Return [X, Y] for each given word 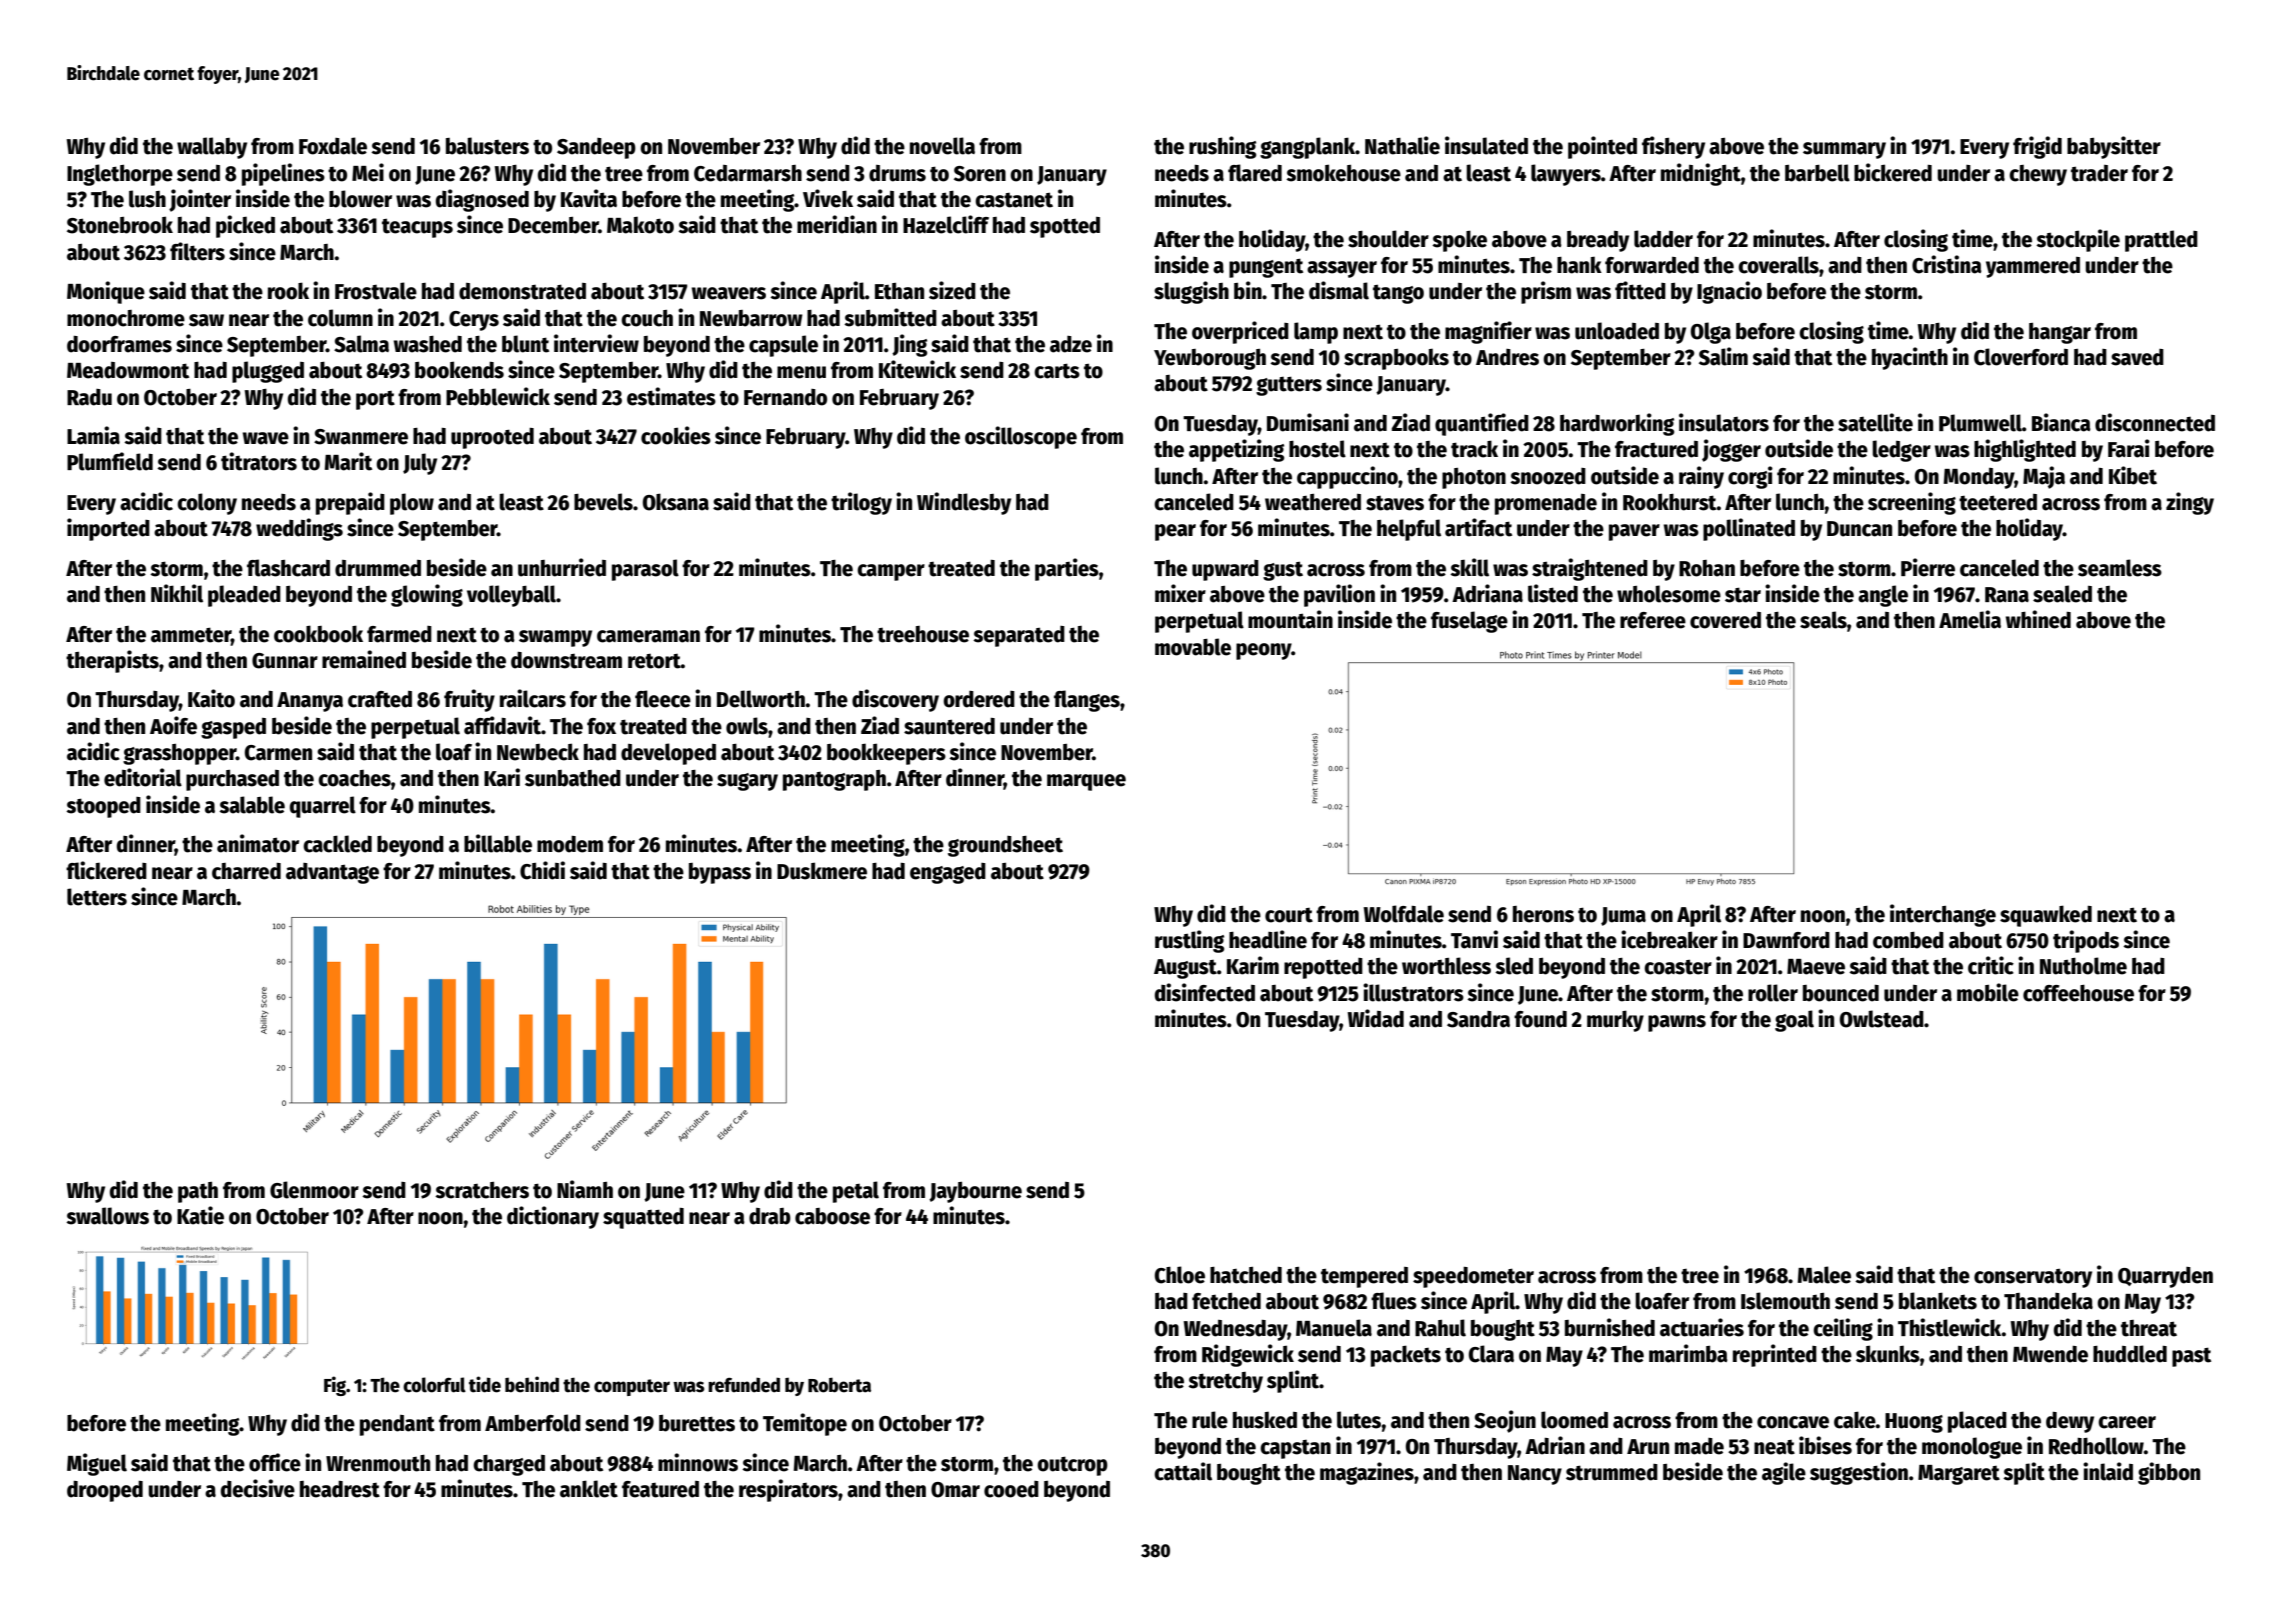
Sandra [1478, 1019]
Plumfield [110, 461]
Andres [1507, 357]
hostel [1317, 449]
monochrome [126, 318]
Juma [1623, 916]
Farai [2129, 448]
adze [1071, 344]
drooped [105, 1491]
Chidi [542, 870]
